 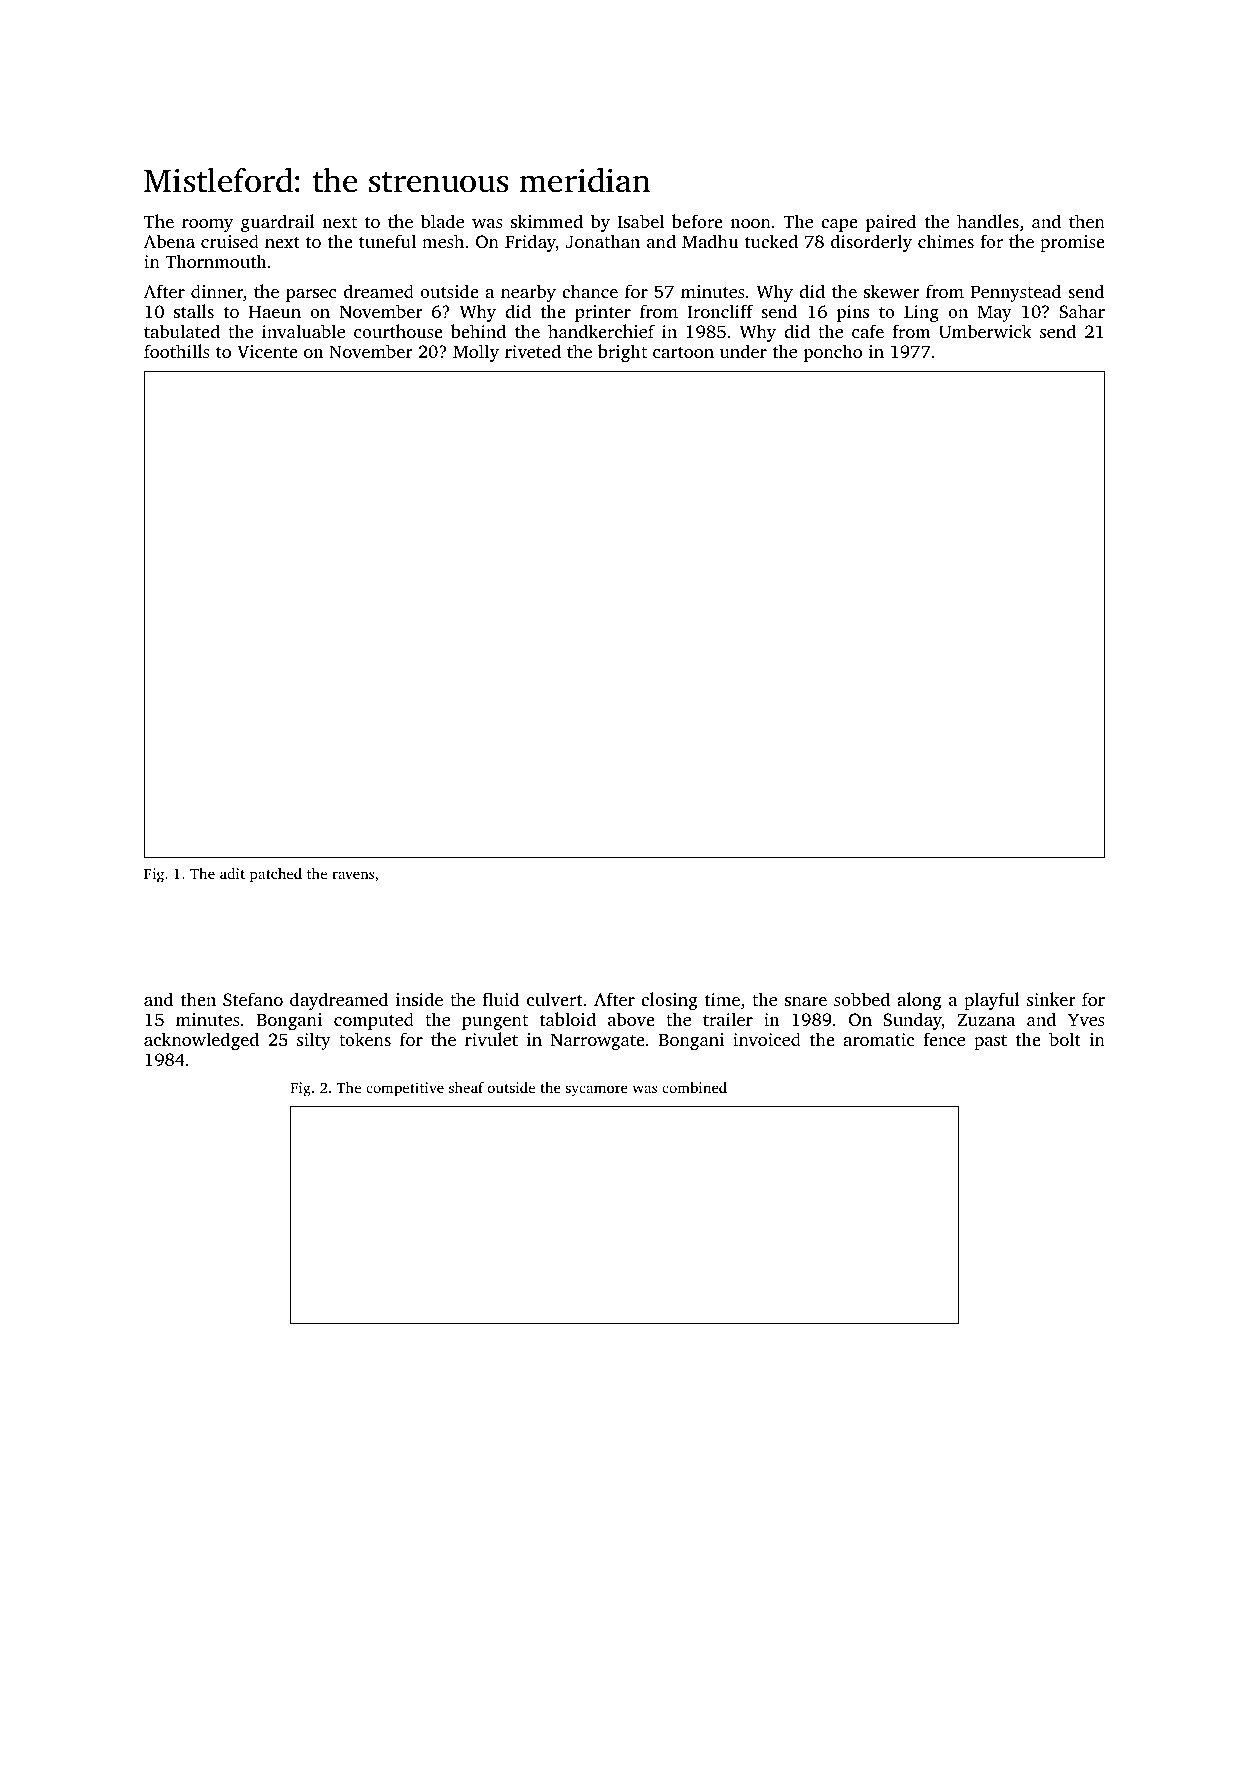 What do you see at coordinates (201, 1041) in the screenshot?
I see `acknowledged` at bounding box center [201, 1041].
